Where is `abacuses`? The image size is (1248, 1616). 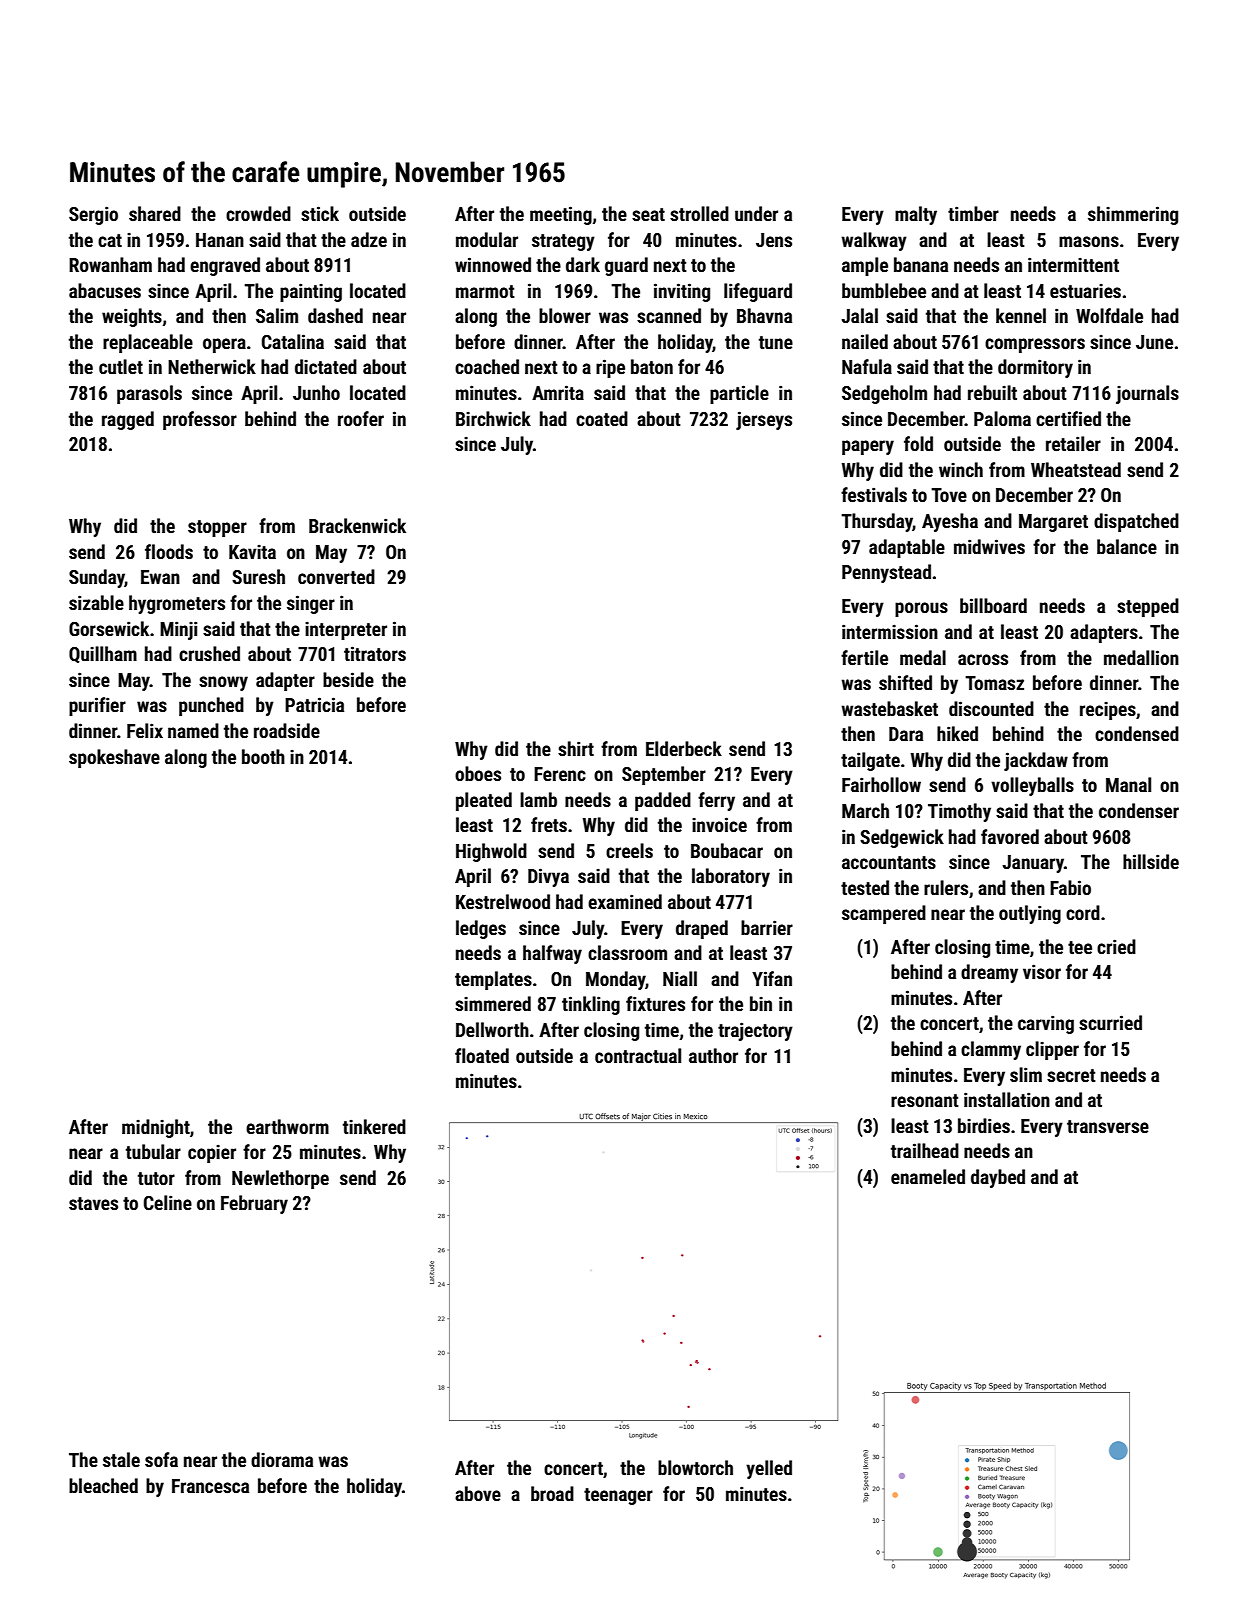 abacuses is located at coordinates (105, 290).
